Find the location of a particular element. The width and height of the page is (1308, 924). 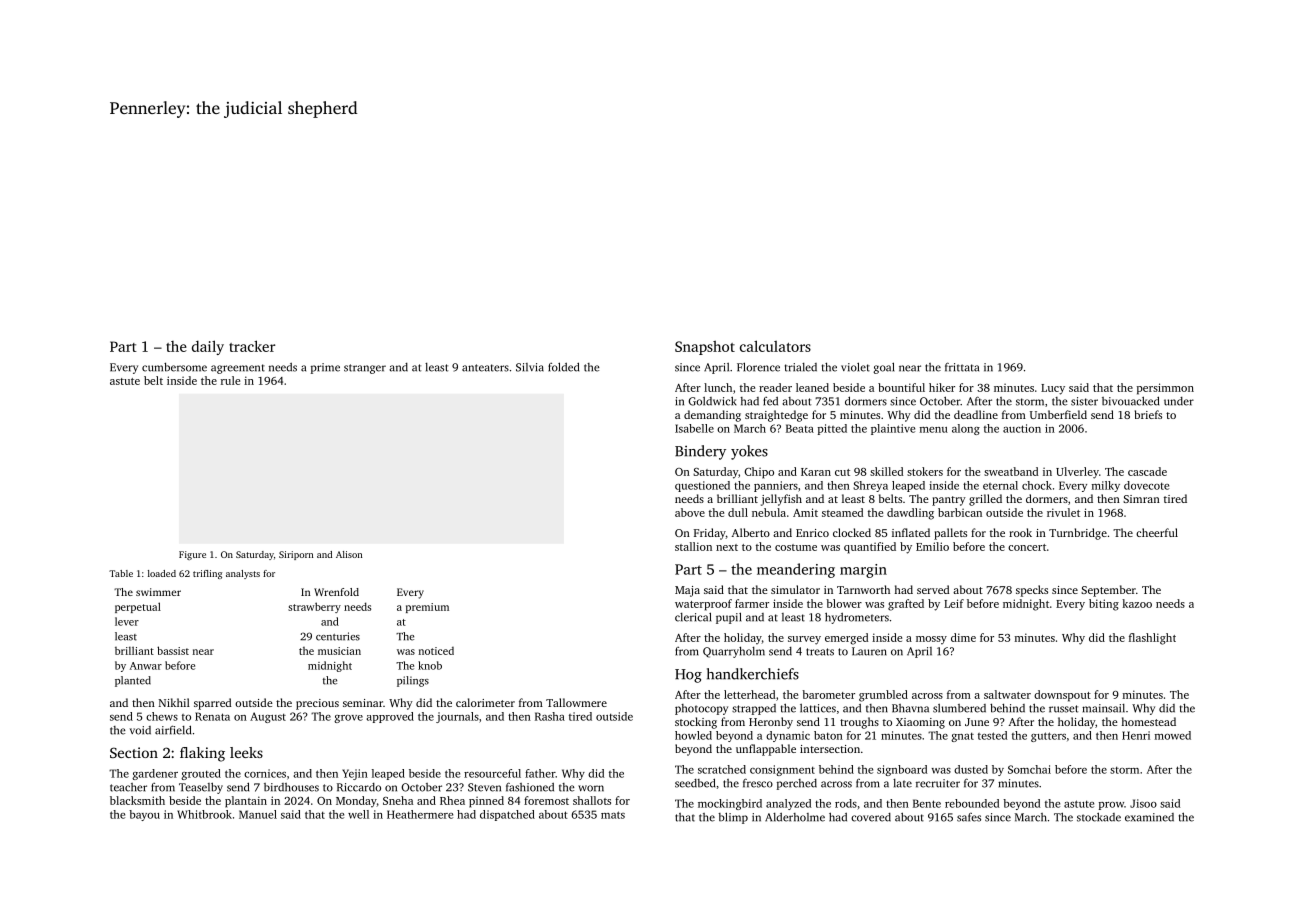

rule is located at coordinates (230, 380).
